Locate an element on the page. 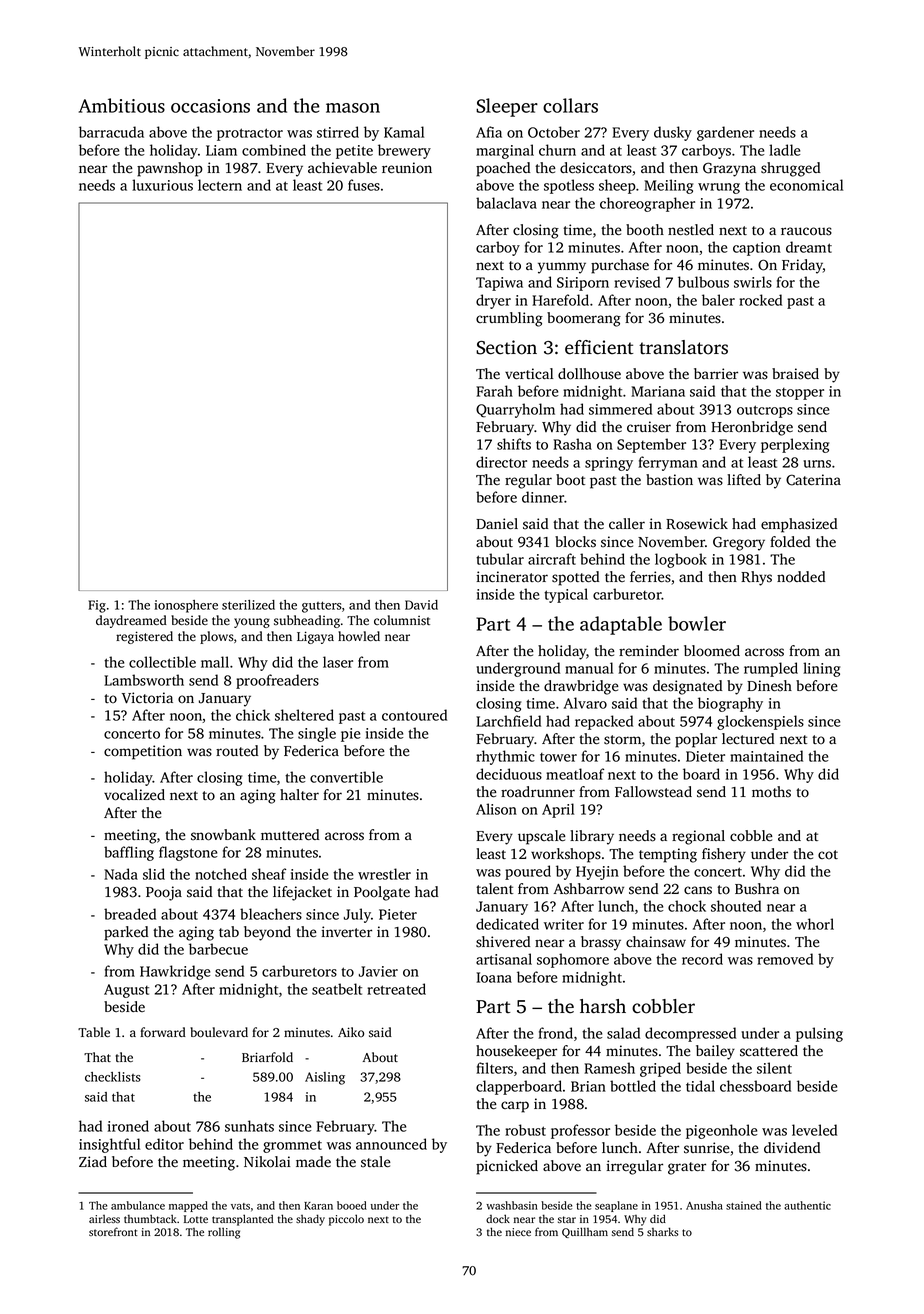 The height and width of the image is (1314, 924). perplexing is located at coordinates (795, 445).
